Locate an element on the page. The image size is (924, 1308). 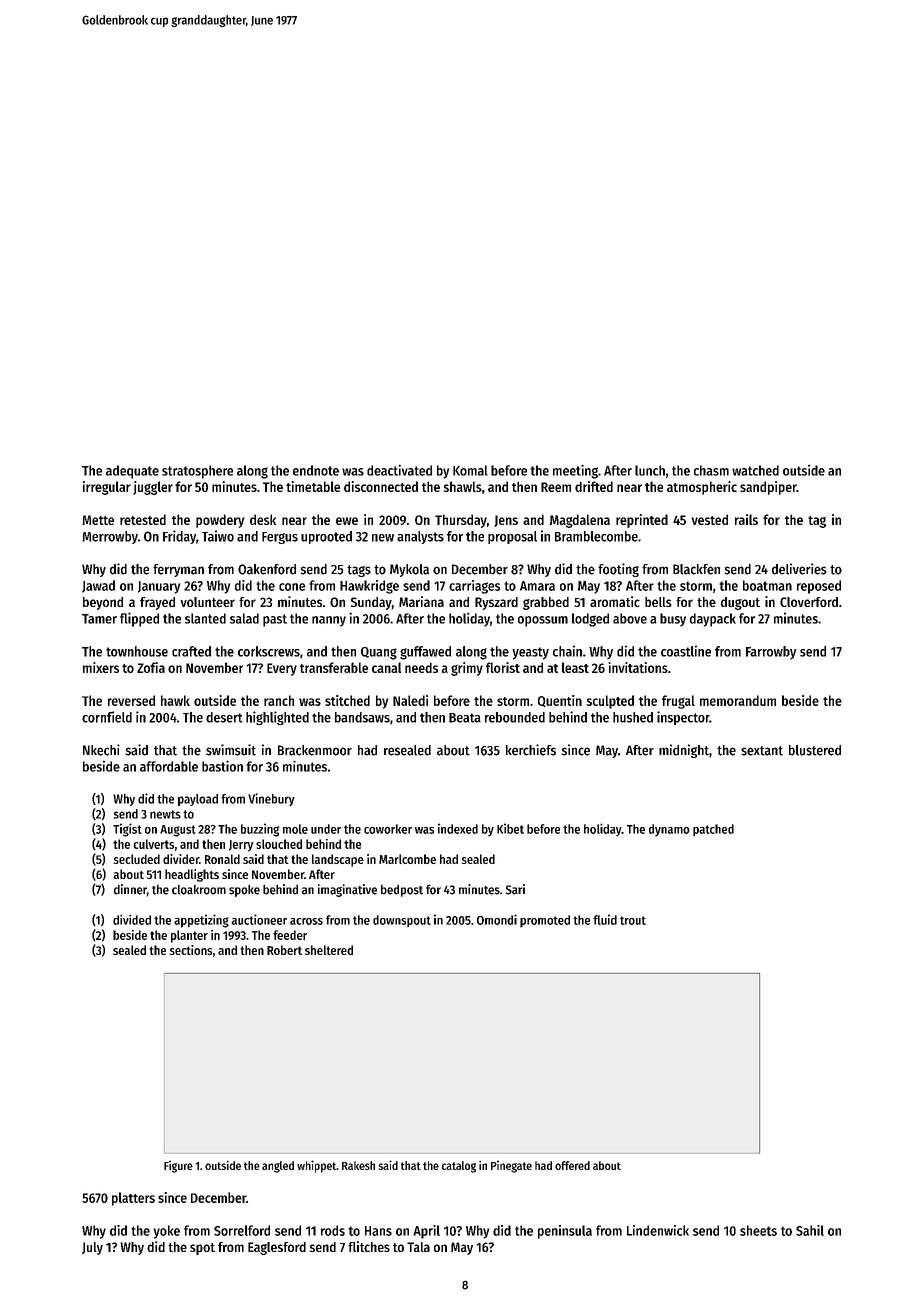
Tala is located at coordinates (418, 1247).
